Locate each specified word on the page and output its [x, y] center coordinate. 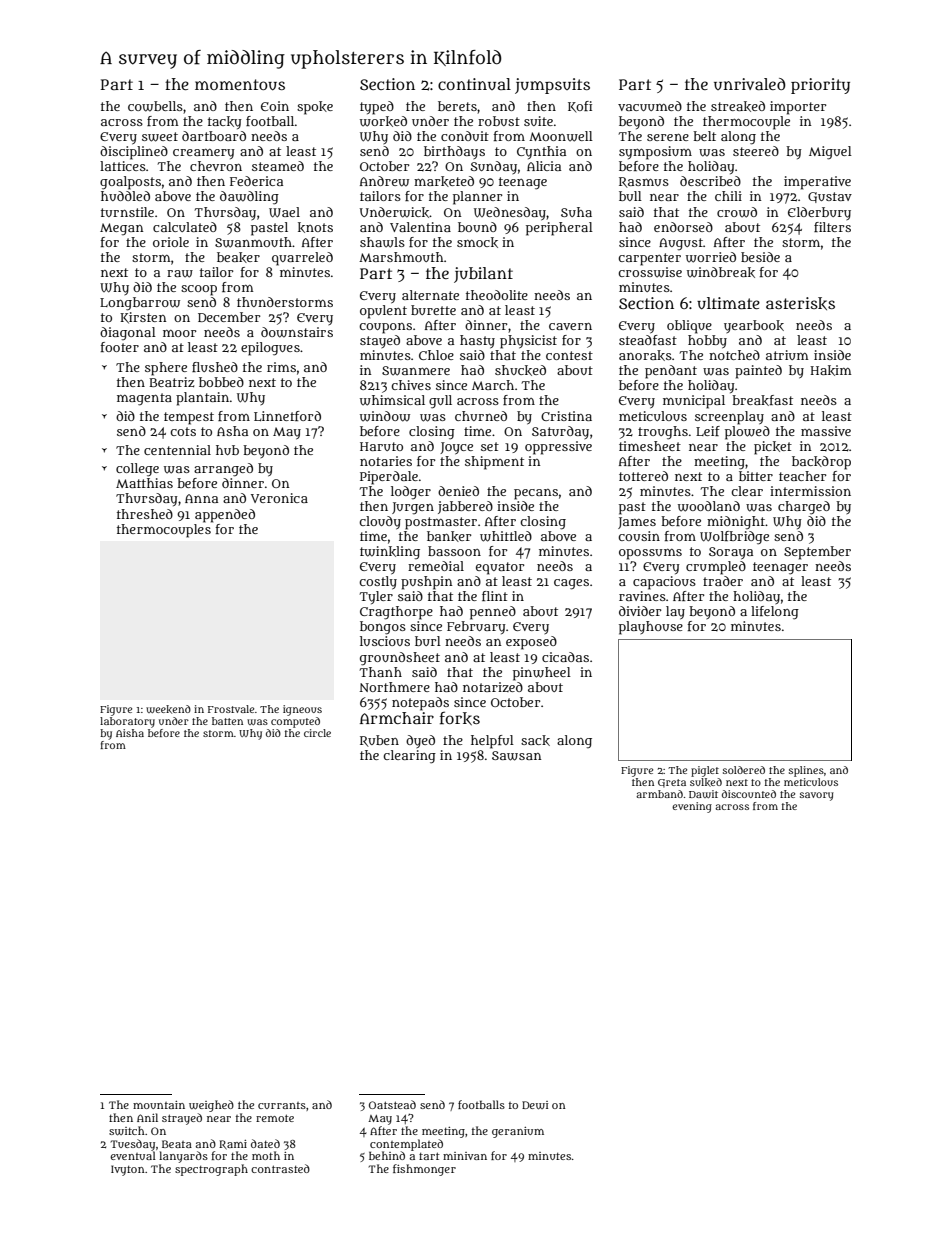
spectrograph [211, 1170]
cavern [570, 326]
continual [474, 84]
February [476, 627]
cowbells [155, 106]
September [817, 553]
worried [711, 257]
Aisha [130, 733]
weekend [168, 709]
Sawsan [516, 756]
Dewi [535, 1105]
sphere [166, 369]
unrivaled [749, 84]
